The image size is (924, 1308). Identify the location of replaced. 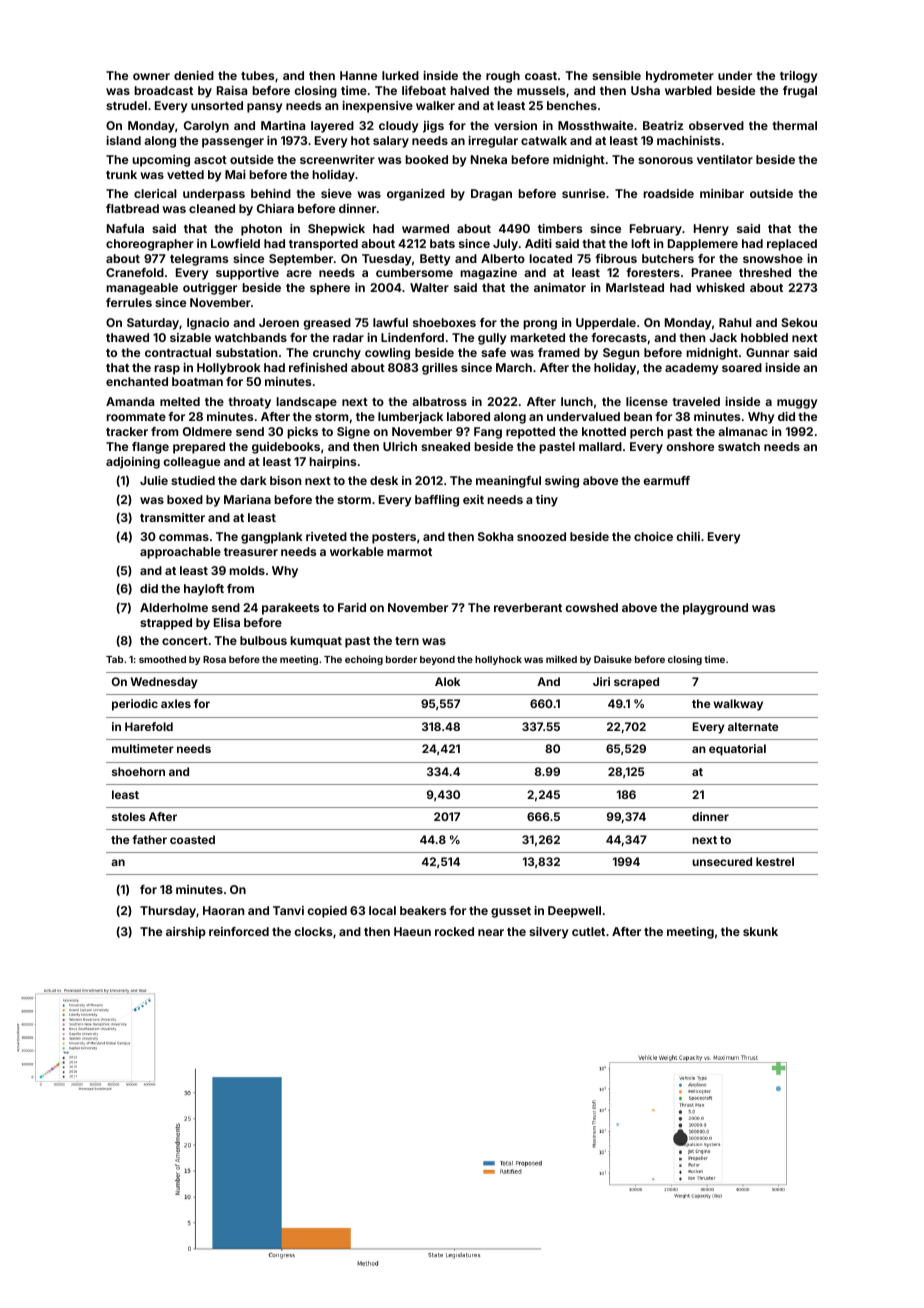
(792, 245).
